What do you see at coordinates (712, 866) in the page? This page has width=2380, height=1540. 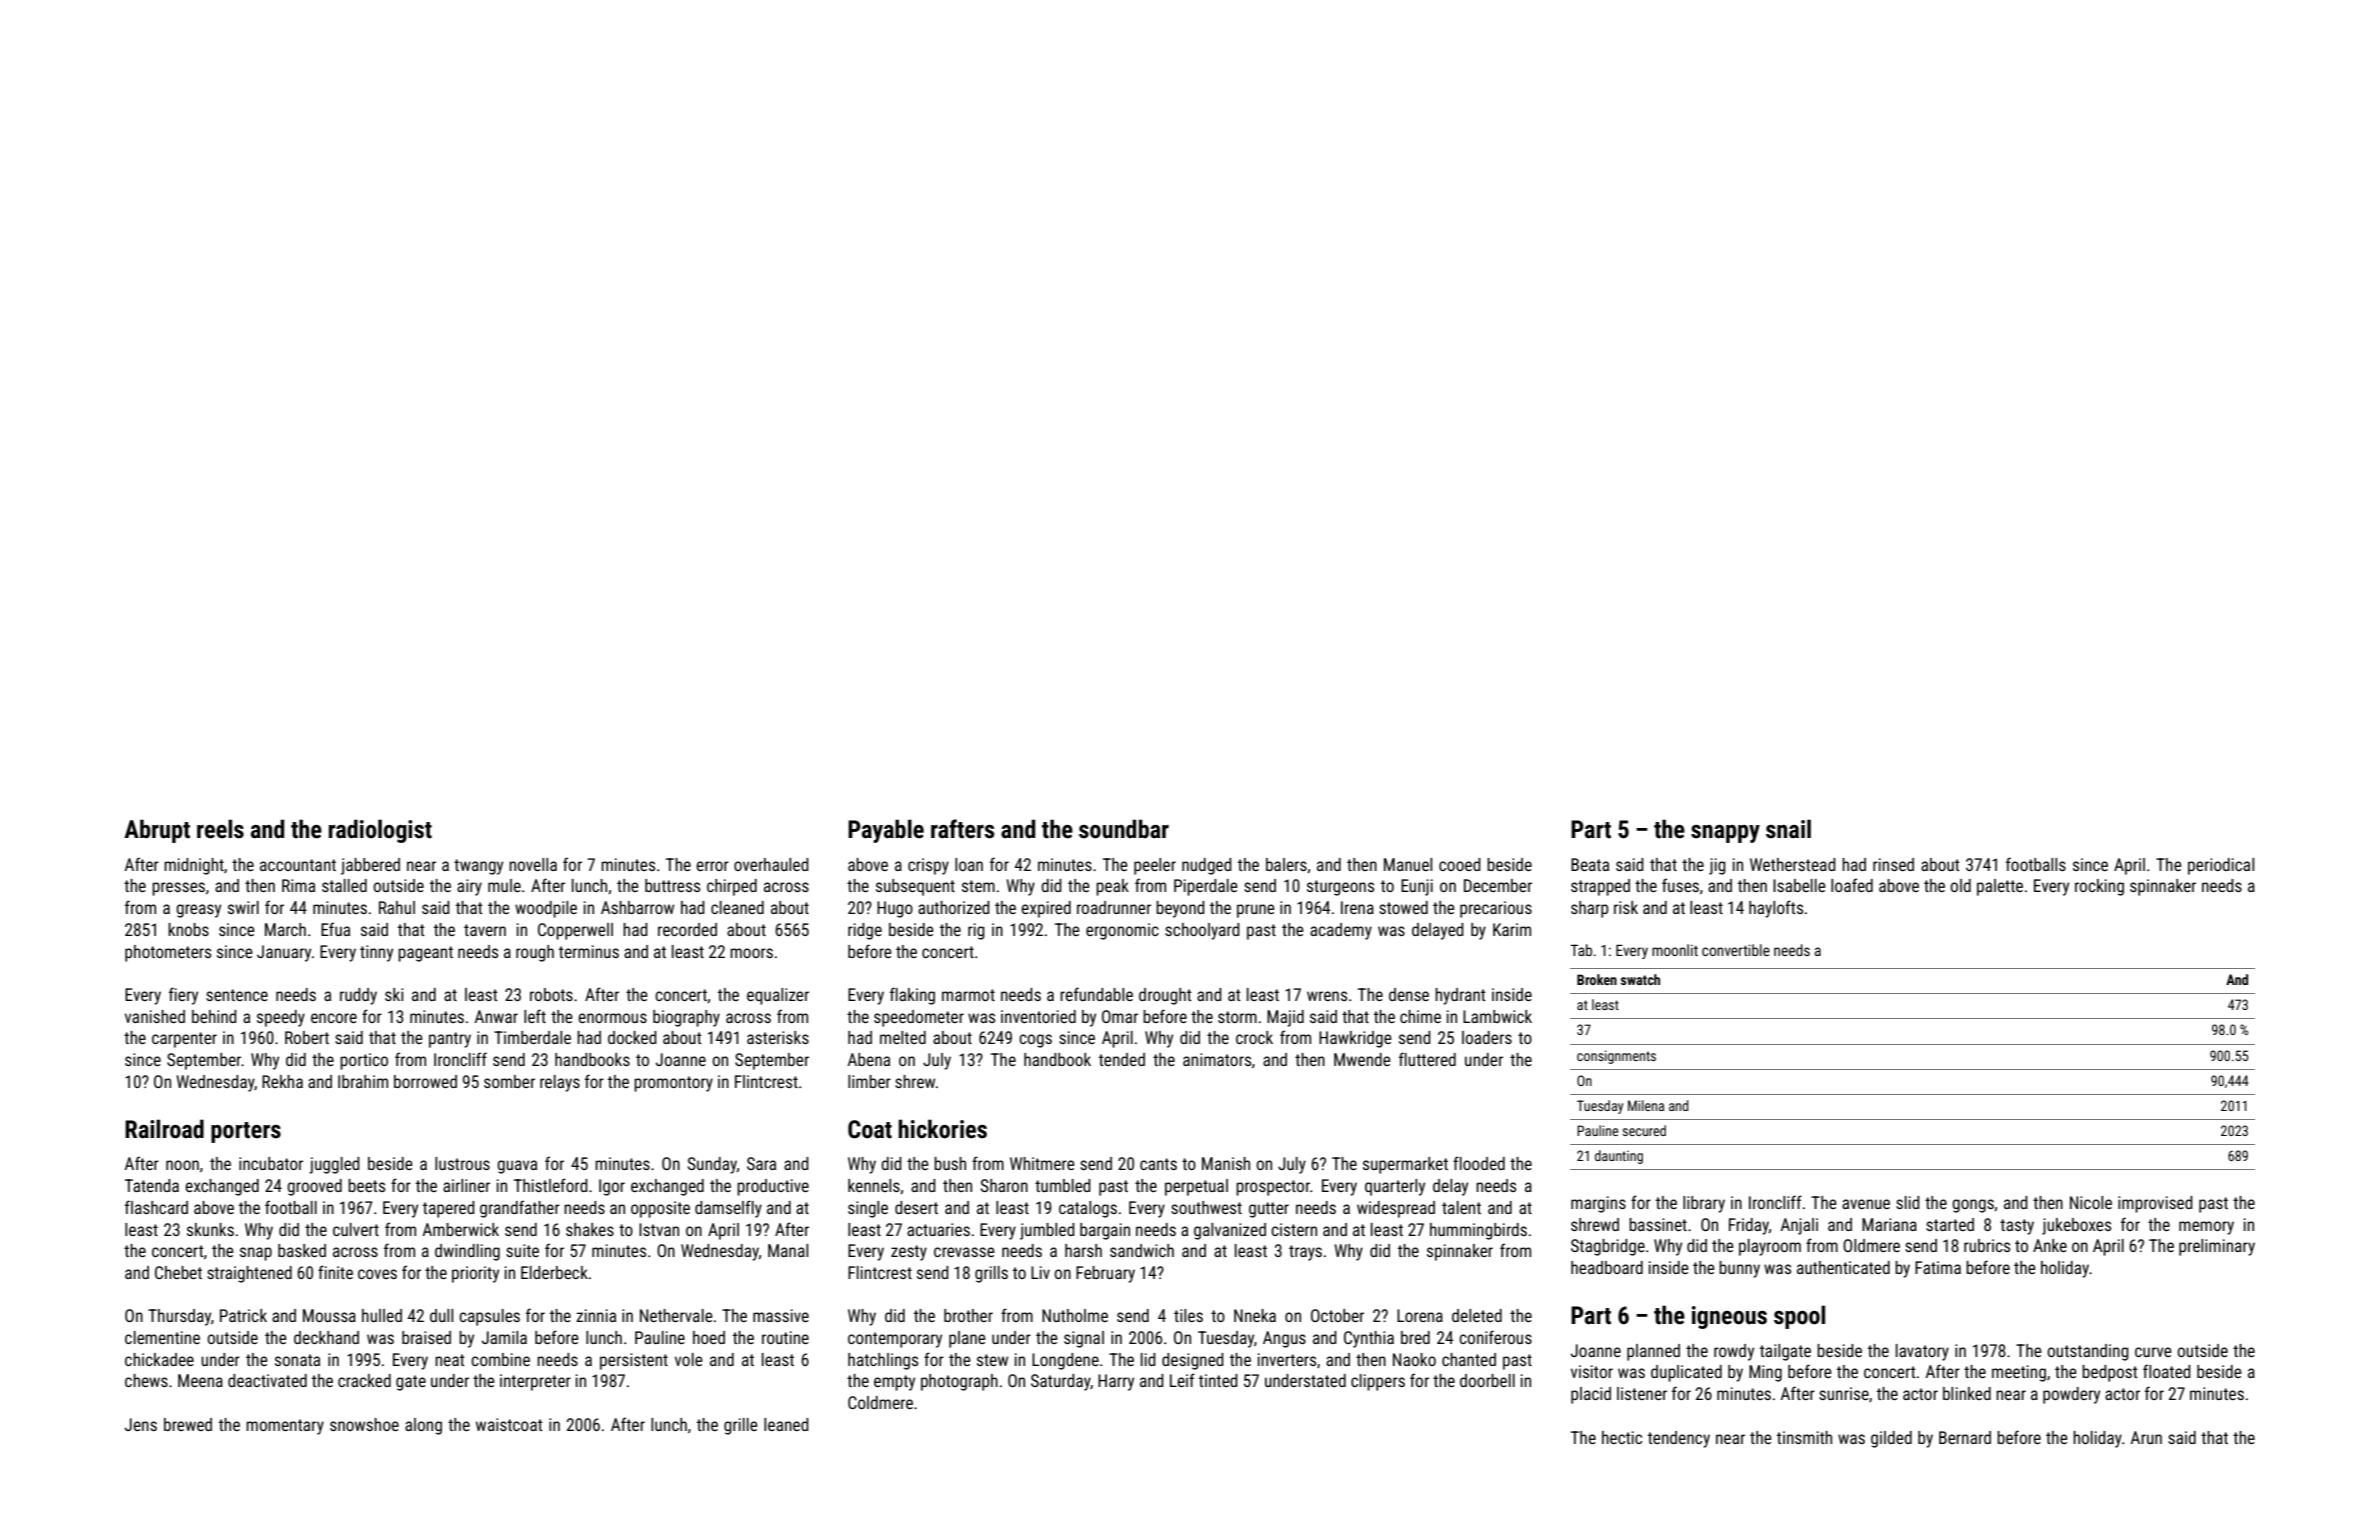 I see `error` at bounding box center [712, 866].
